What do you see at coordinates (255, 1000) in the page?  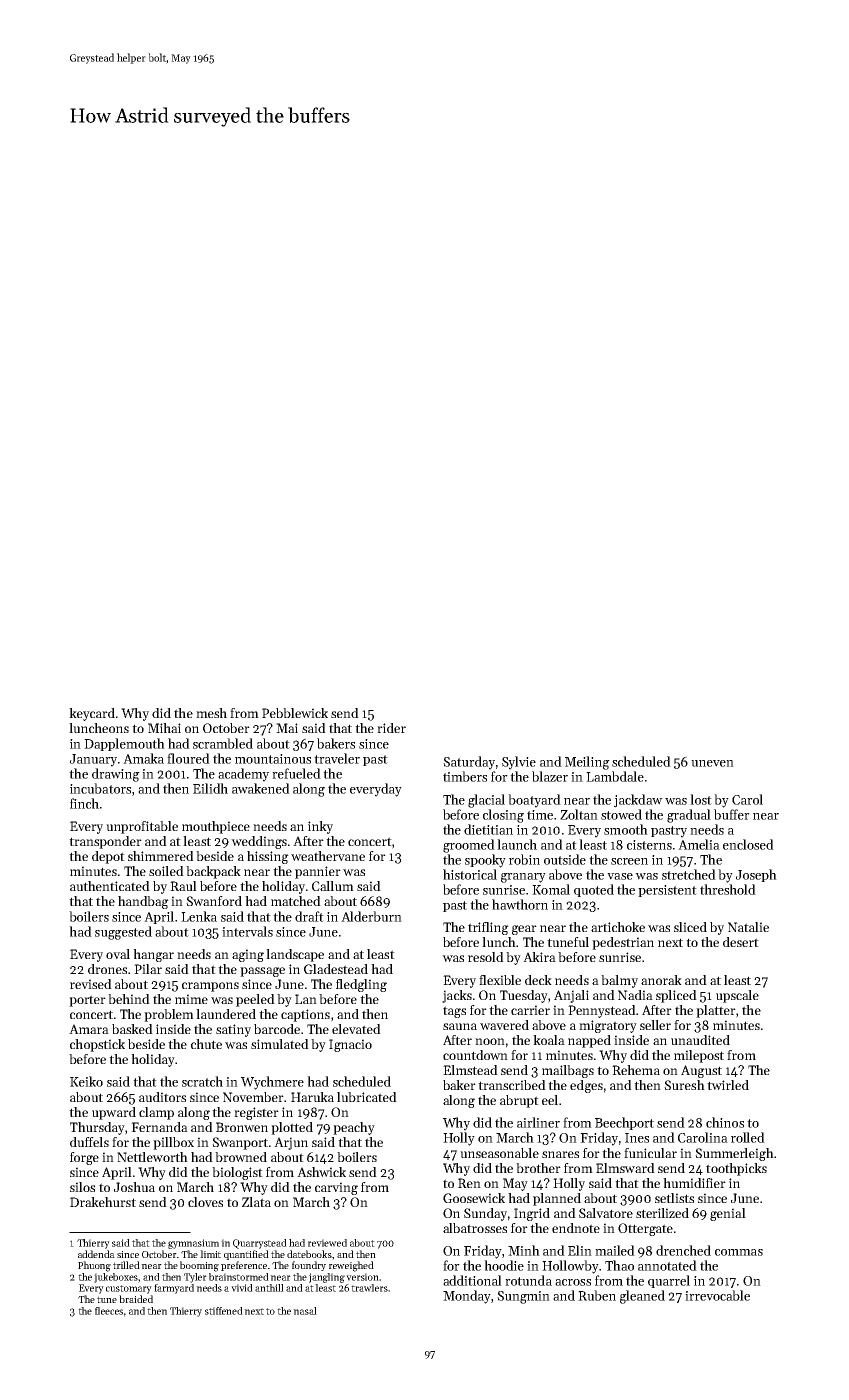 I see `peeled` at bounding box center [255, 1000].
